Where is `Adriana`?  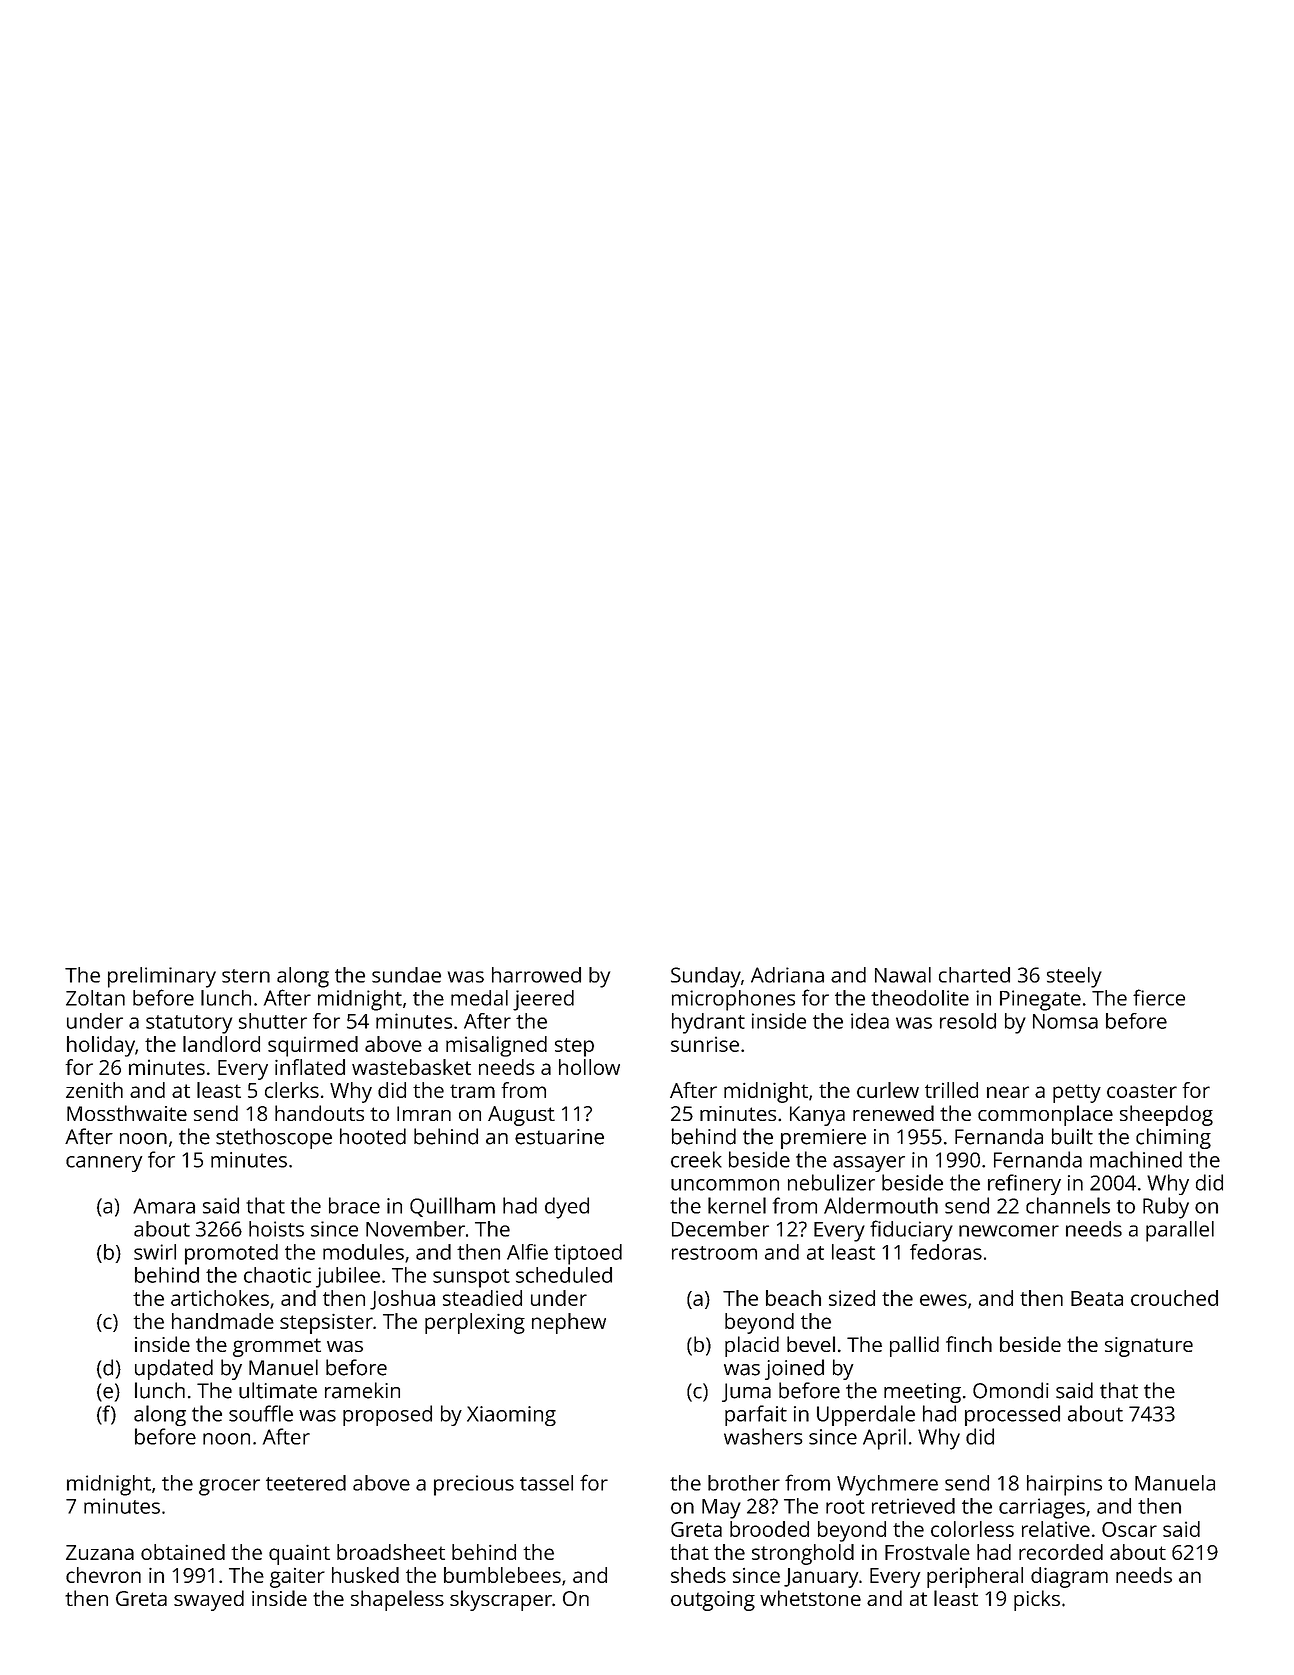 Adriana is located at coordinates (787, 975).
